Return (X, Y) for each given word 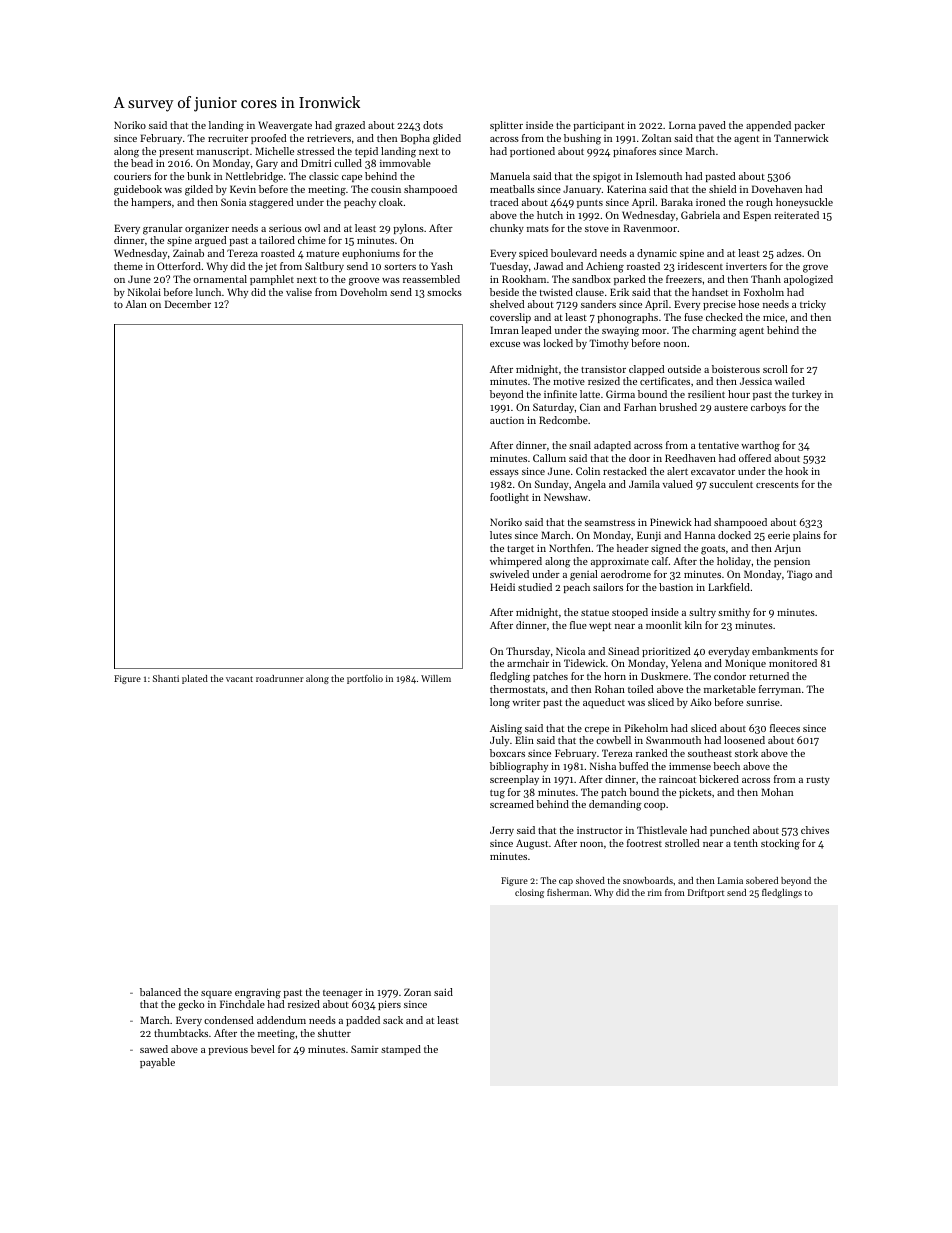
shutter (334, 1033)
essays (504, 473)
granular (163, 229)
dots (433, 125)
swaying (620, 332)
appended (768, 126)
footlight (509, 498)
